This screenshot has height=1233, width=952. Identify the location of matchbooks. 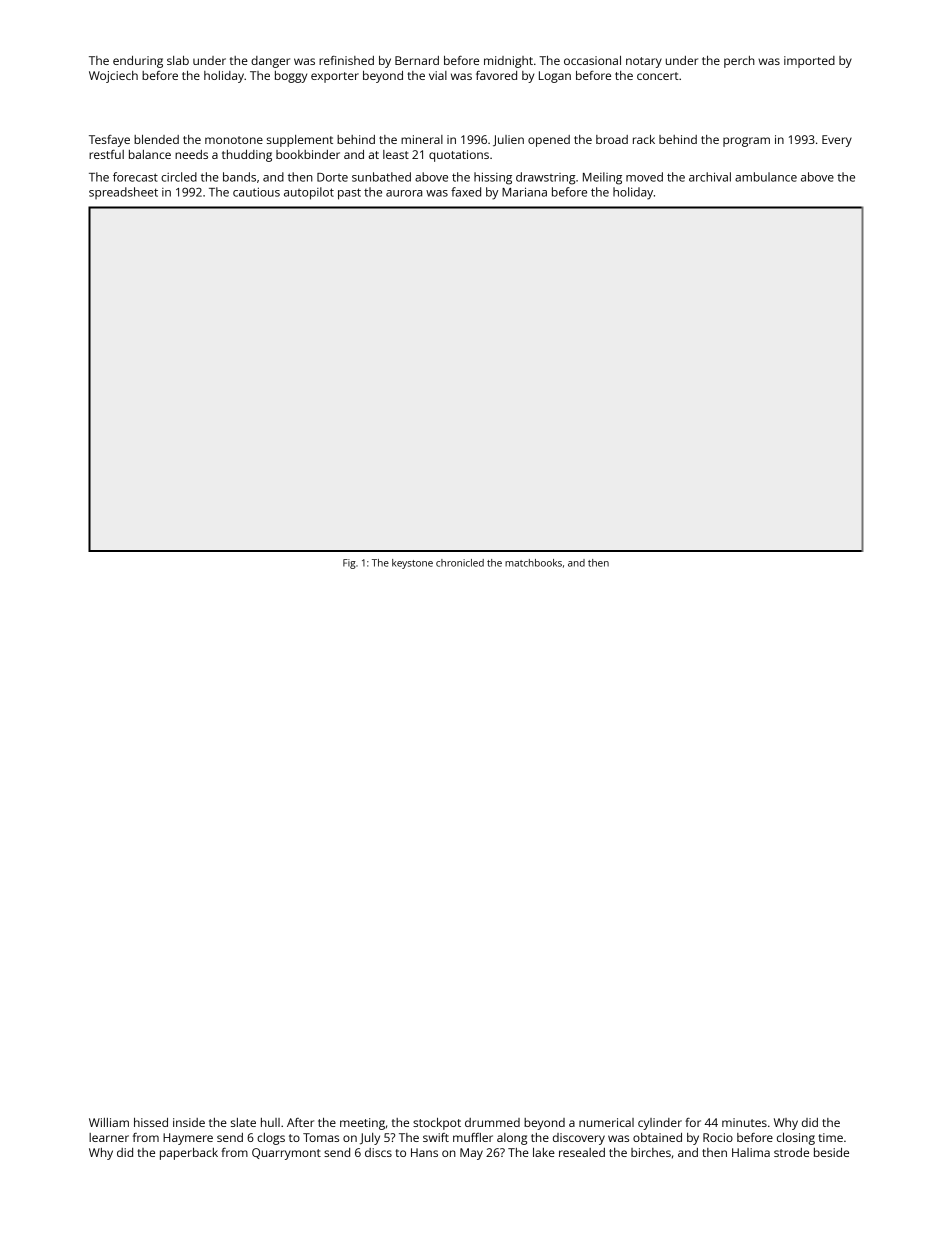
(533, 563).
